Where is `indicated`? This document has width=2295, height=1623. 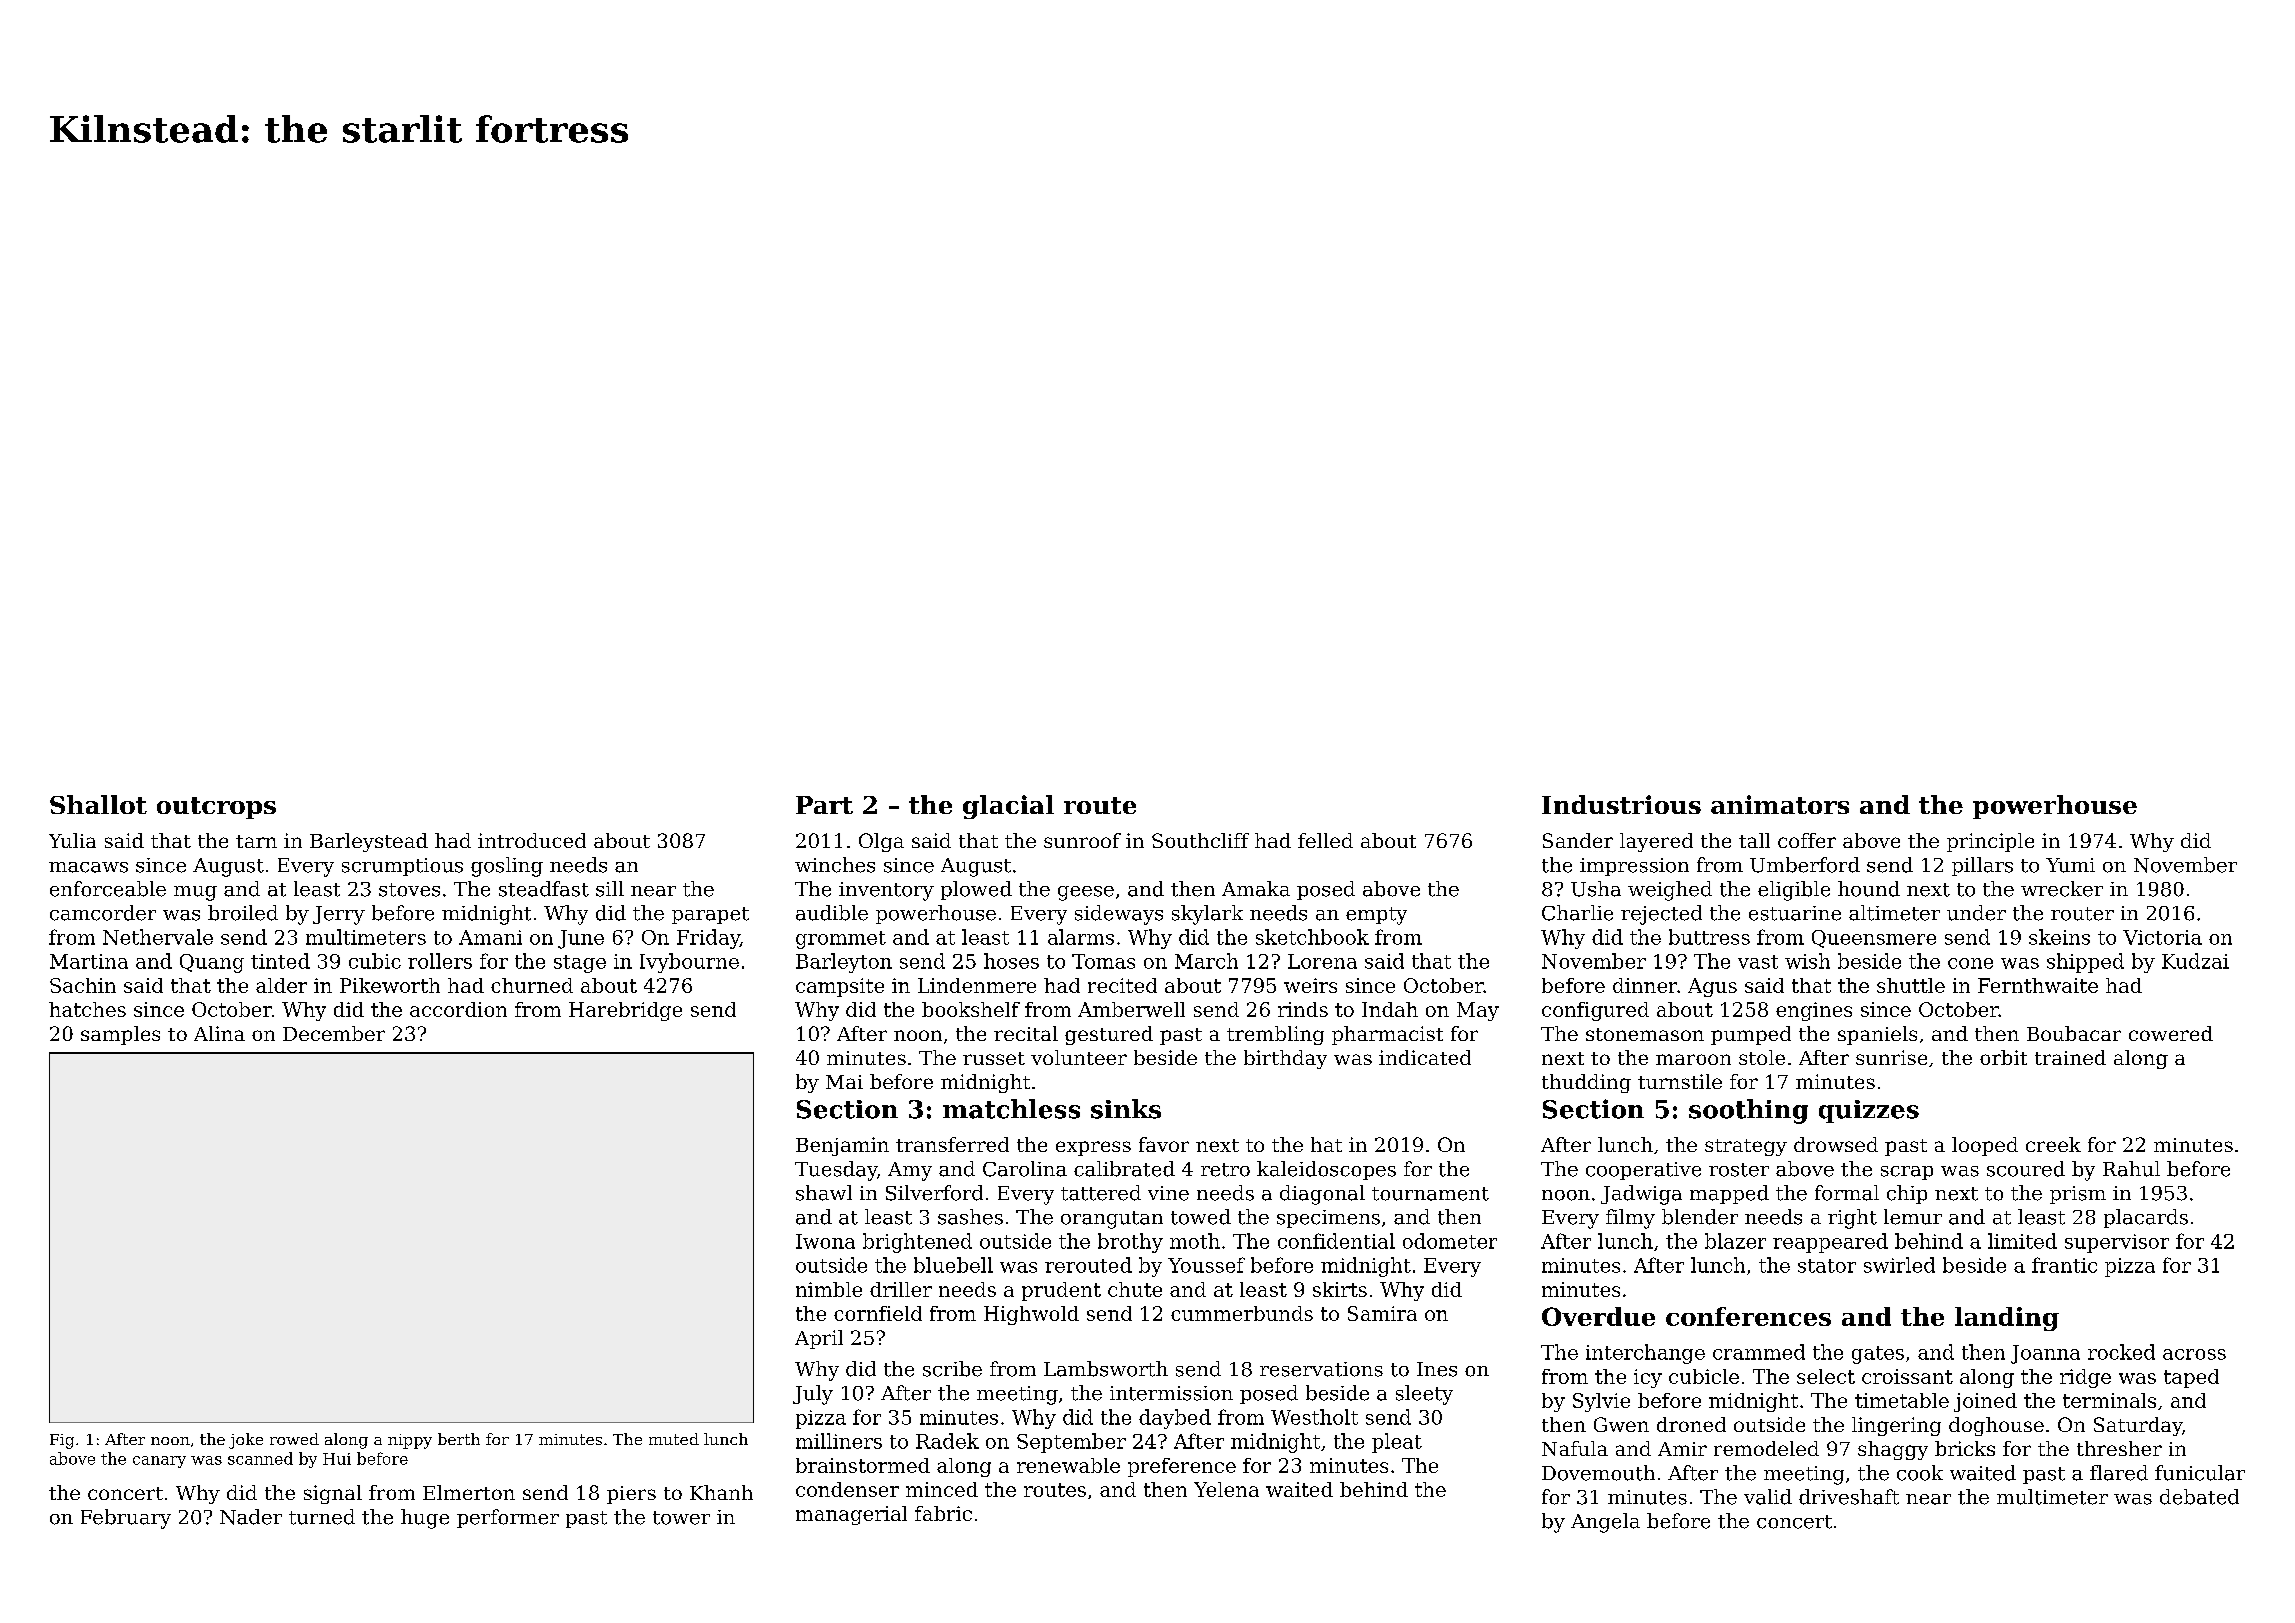
indicated is located at coordinates (1425, 1057).
